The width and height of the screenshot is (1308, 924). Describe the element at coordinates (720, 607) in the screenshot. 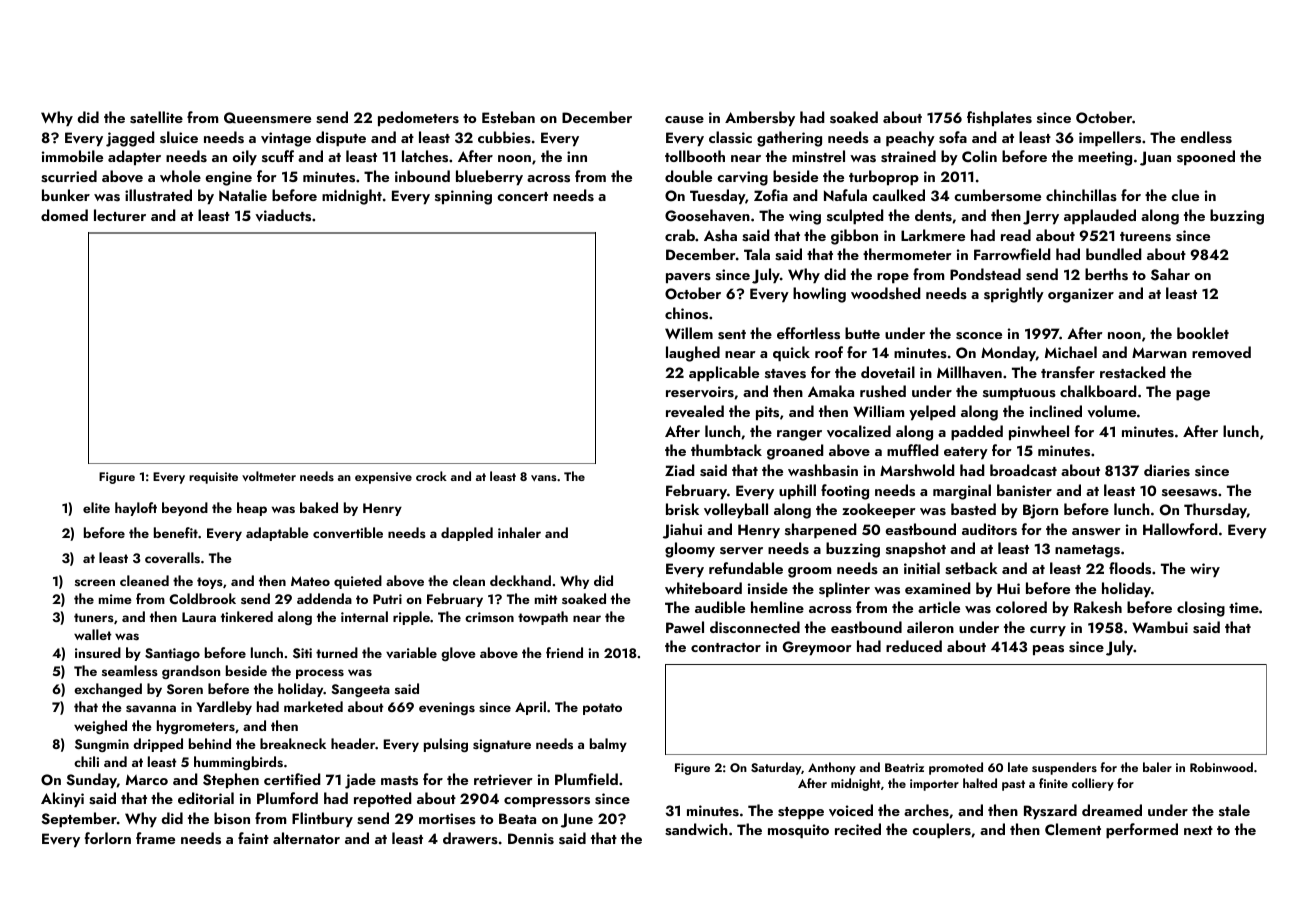

I see `audible` at that location.
